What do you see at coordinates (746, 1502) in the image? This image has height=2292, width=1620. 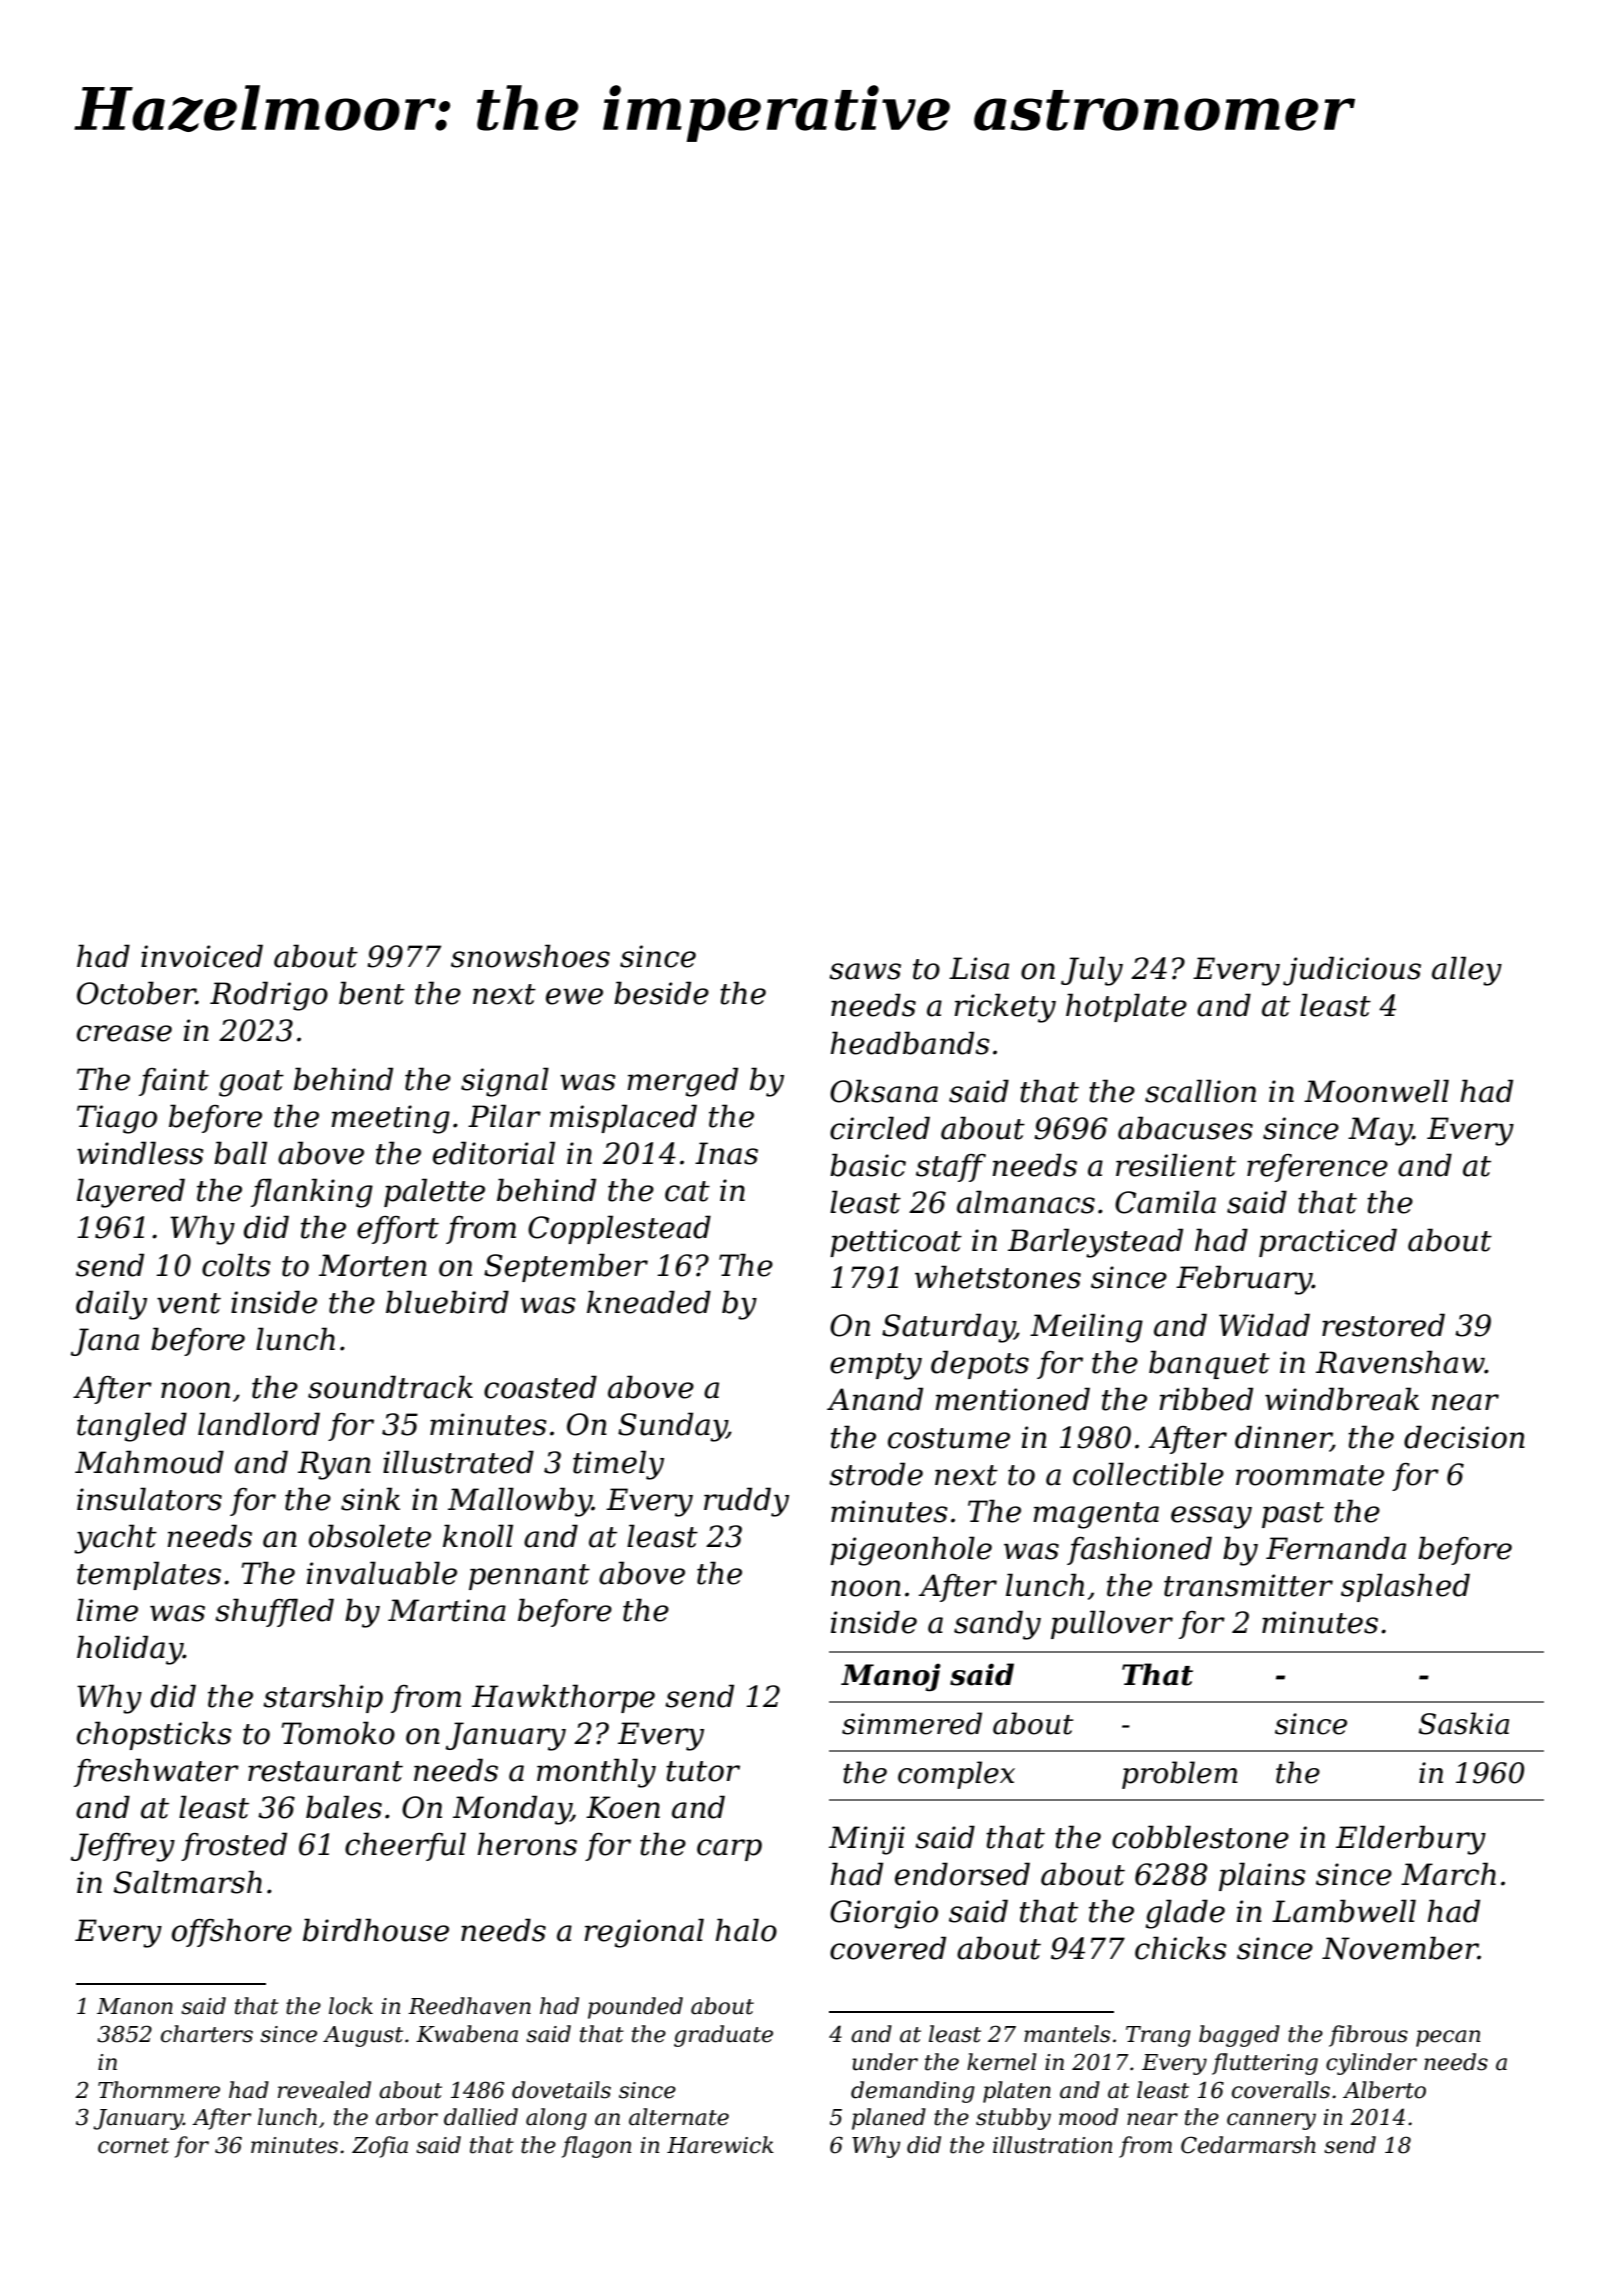 I see `ruddy` at bounding box center [746, 1502].
